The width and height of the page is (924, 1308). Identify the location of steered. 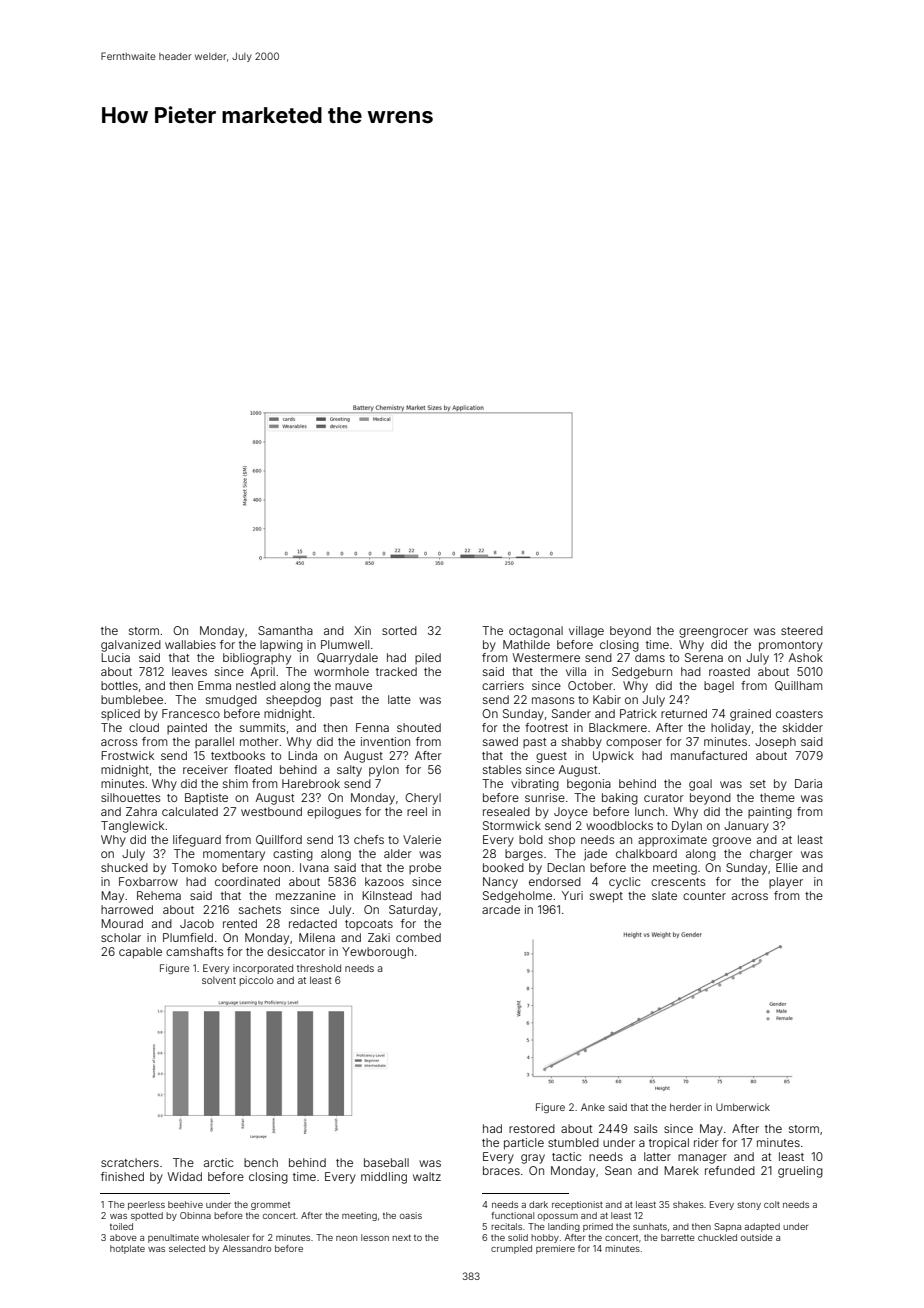
(802, 630).
